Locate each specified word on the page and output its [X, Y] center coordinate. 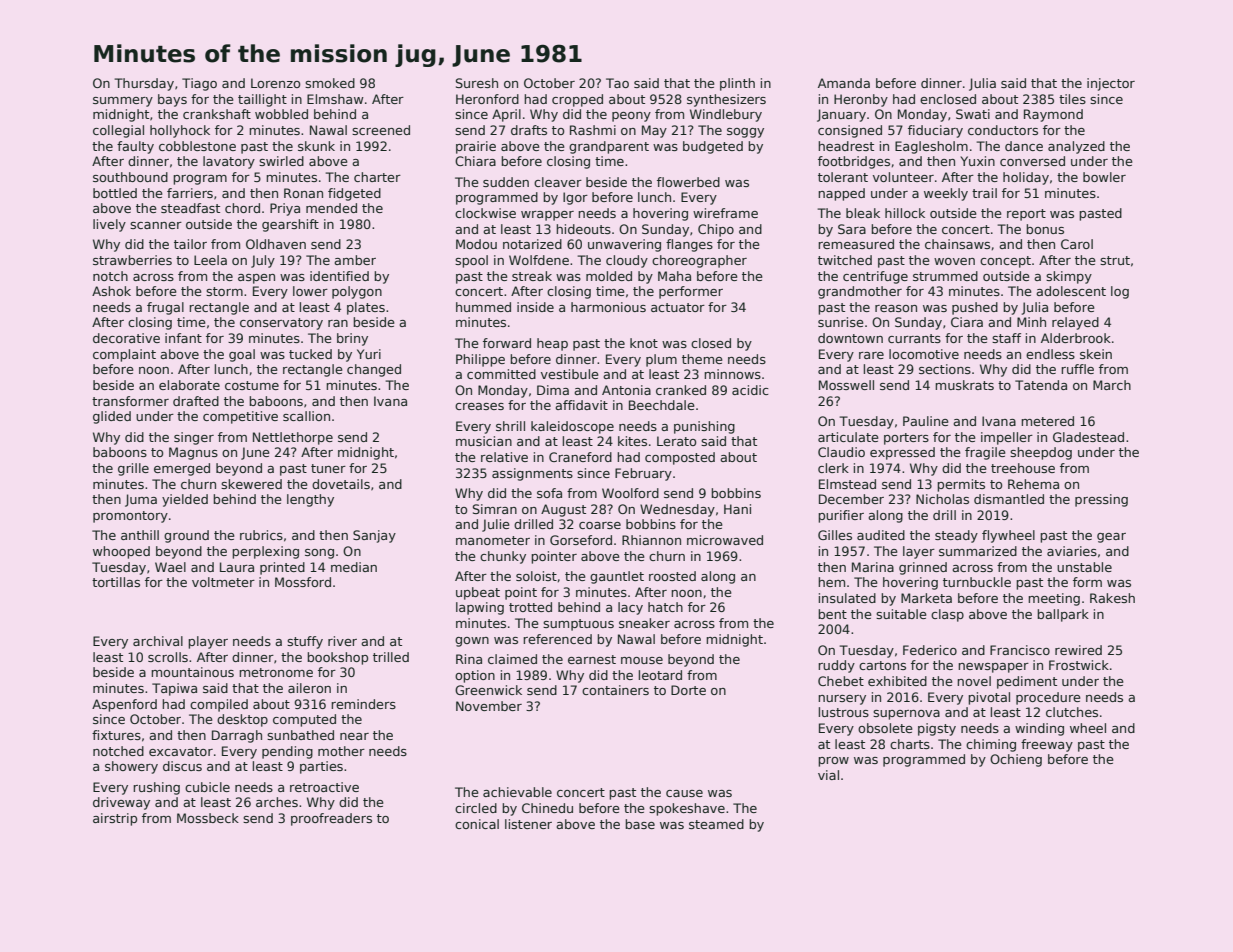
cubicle [207, 787]
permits [961, 485]
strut [1115, 260]
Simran [495, 509]
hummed [483, 307]
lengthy [310, 500]
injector [1111, 84]
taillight [262, 100]
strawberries [132, 260]
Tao [617, 83]
